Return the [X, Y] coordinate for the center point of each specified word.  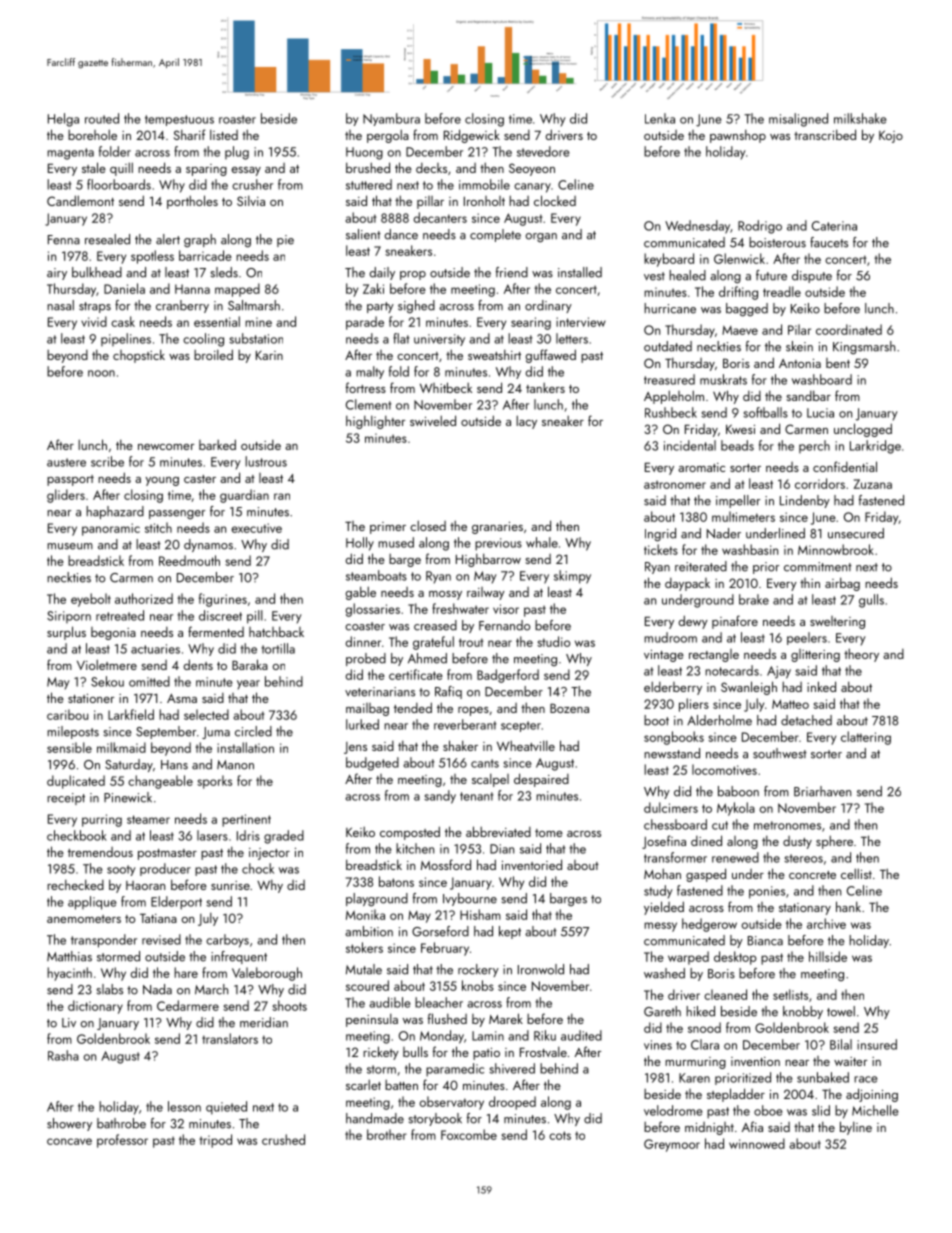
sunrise [230, 885]
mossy [445, 595]
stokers [364, 947]
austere [66, 462]
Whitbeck [446, 387]
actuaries [155, 649]
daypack [687, 584]
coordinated [849, 329]
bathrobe [121, 1123]
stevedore [543, 151]
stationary [805, 909]
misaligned [798, 120]
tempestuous [179, 120]
